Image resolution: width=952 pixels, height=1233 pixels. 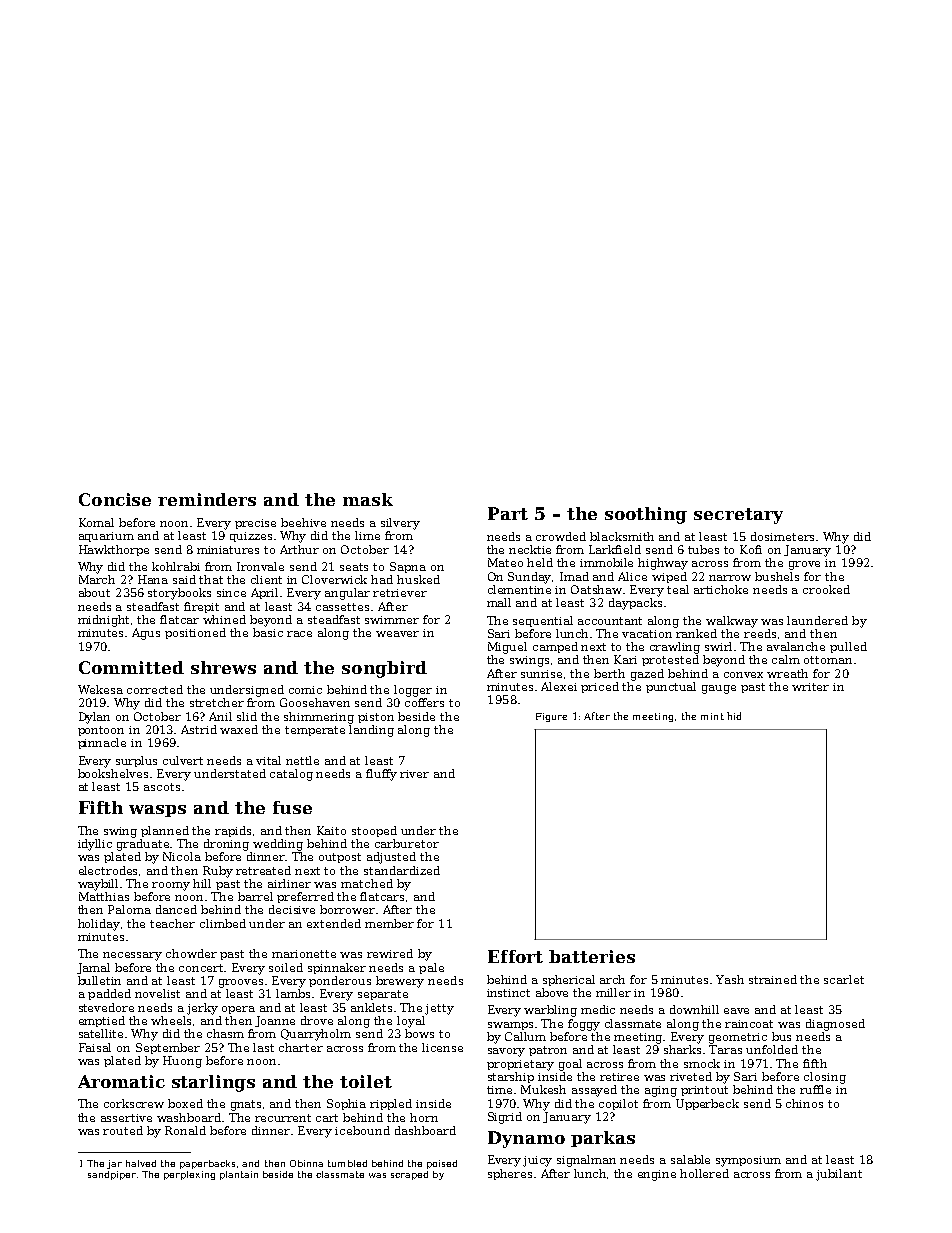 What do you see at coordinates (99, 925) in the screenshot?
I see `holiday` at bounding box center [99, 925].
